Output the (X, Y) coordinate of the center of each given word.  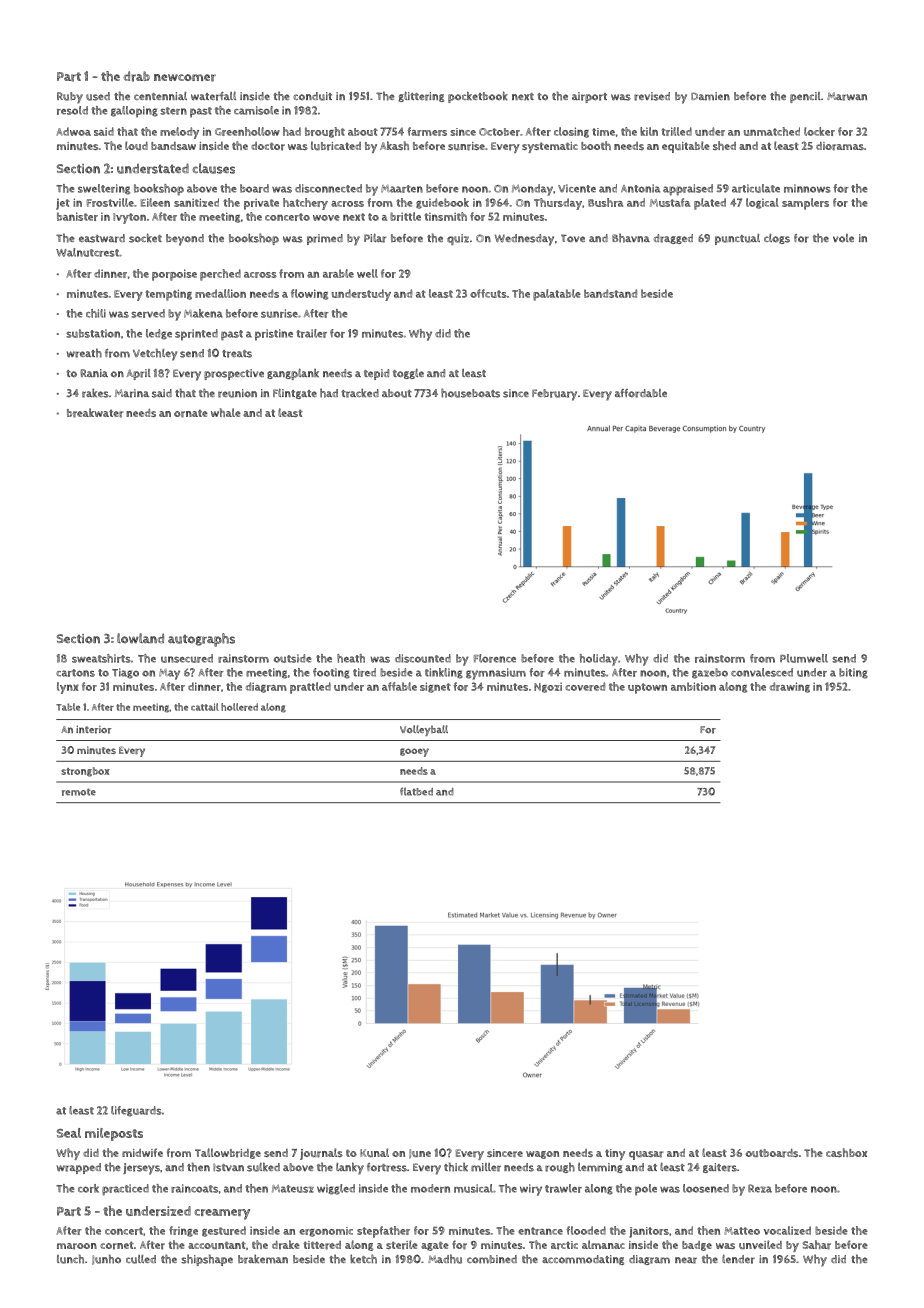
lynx (68, 688)
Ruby (70, 98)
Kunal (374, 1152)
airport (589, 97)
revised (652, 96)
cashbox (847, 1152)
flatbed (416, 791)
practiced (125, 1190)
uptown (647, 688)
